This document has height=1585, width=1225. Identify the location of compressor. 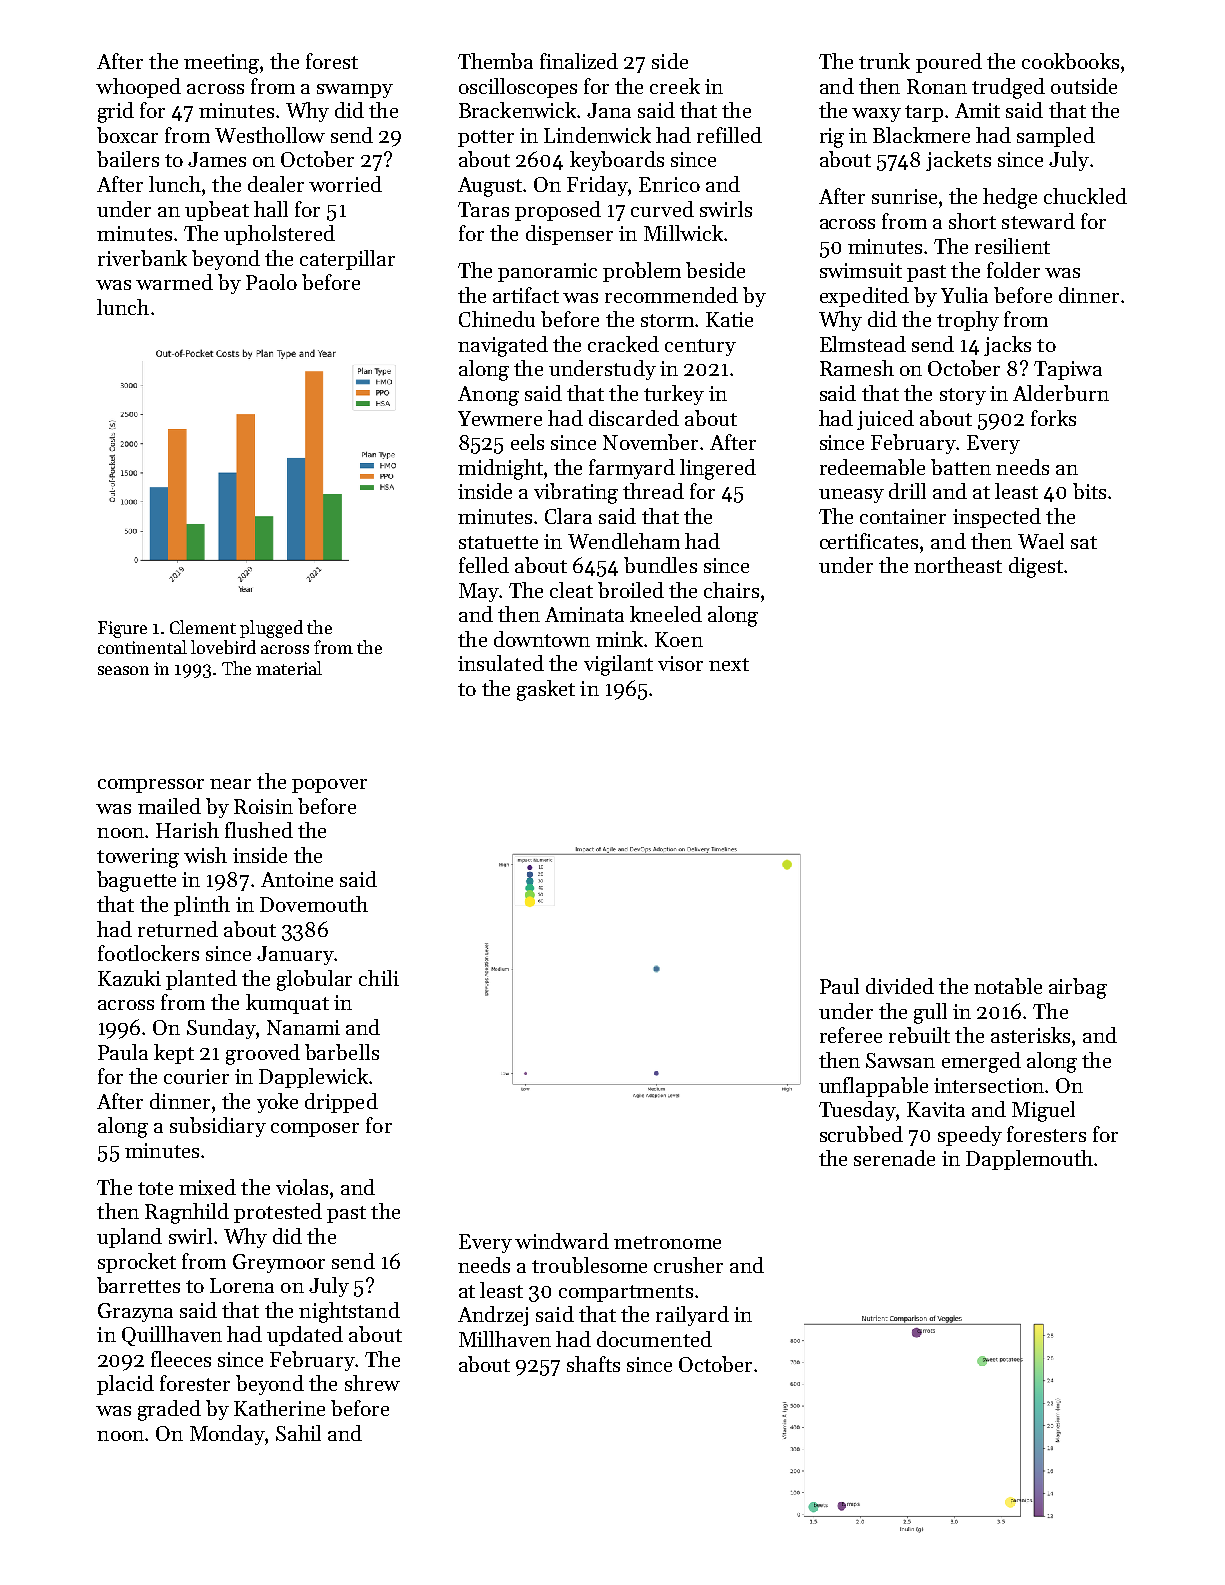
(151, 786).
